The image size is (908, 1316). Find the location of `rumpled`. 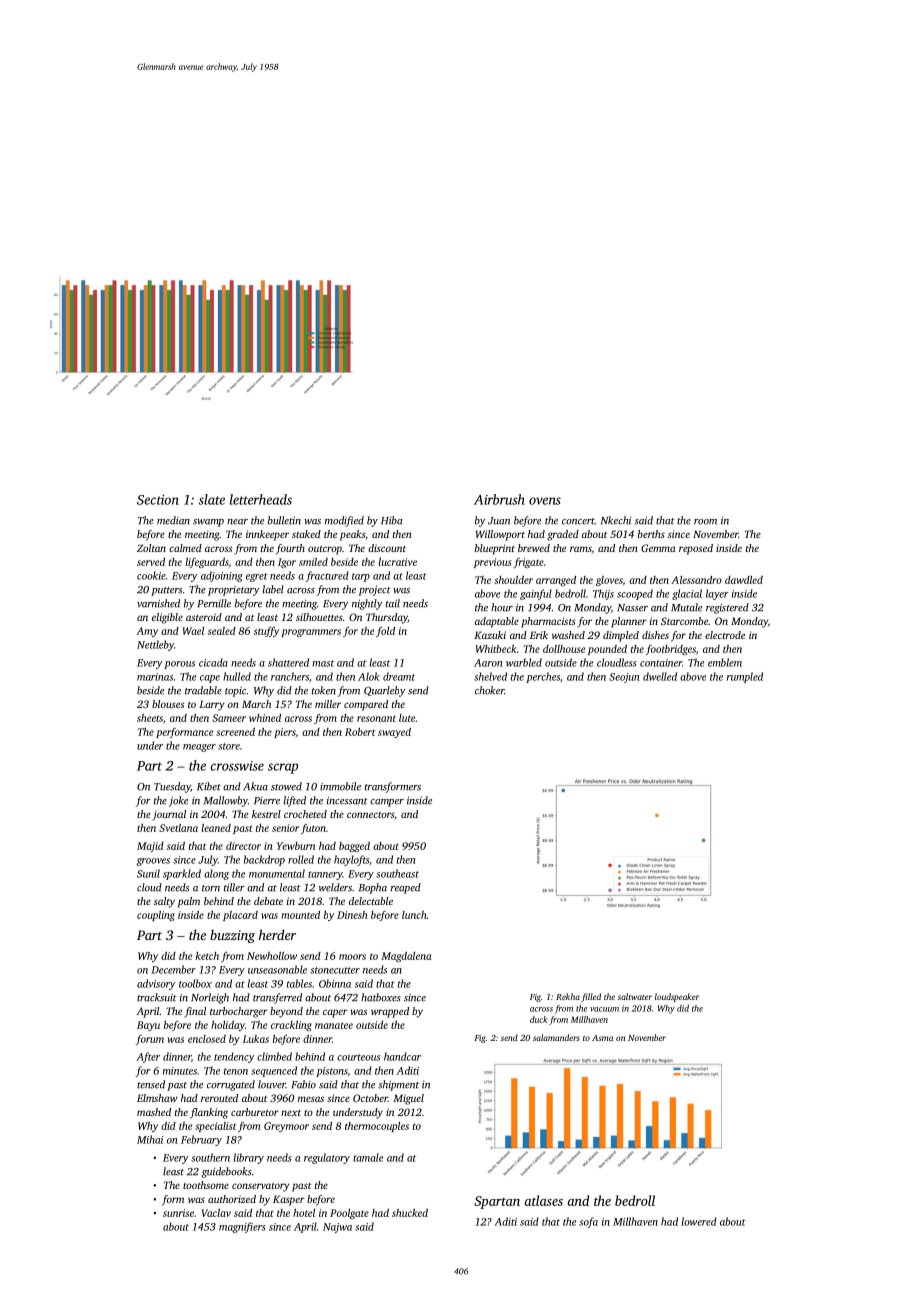

rumpled is located at coordinates (745, 677).
